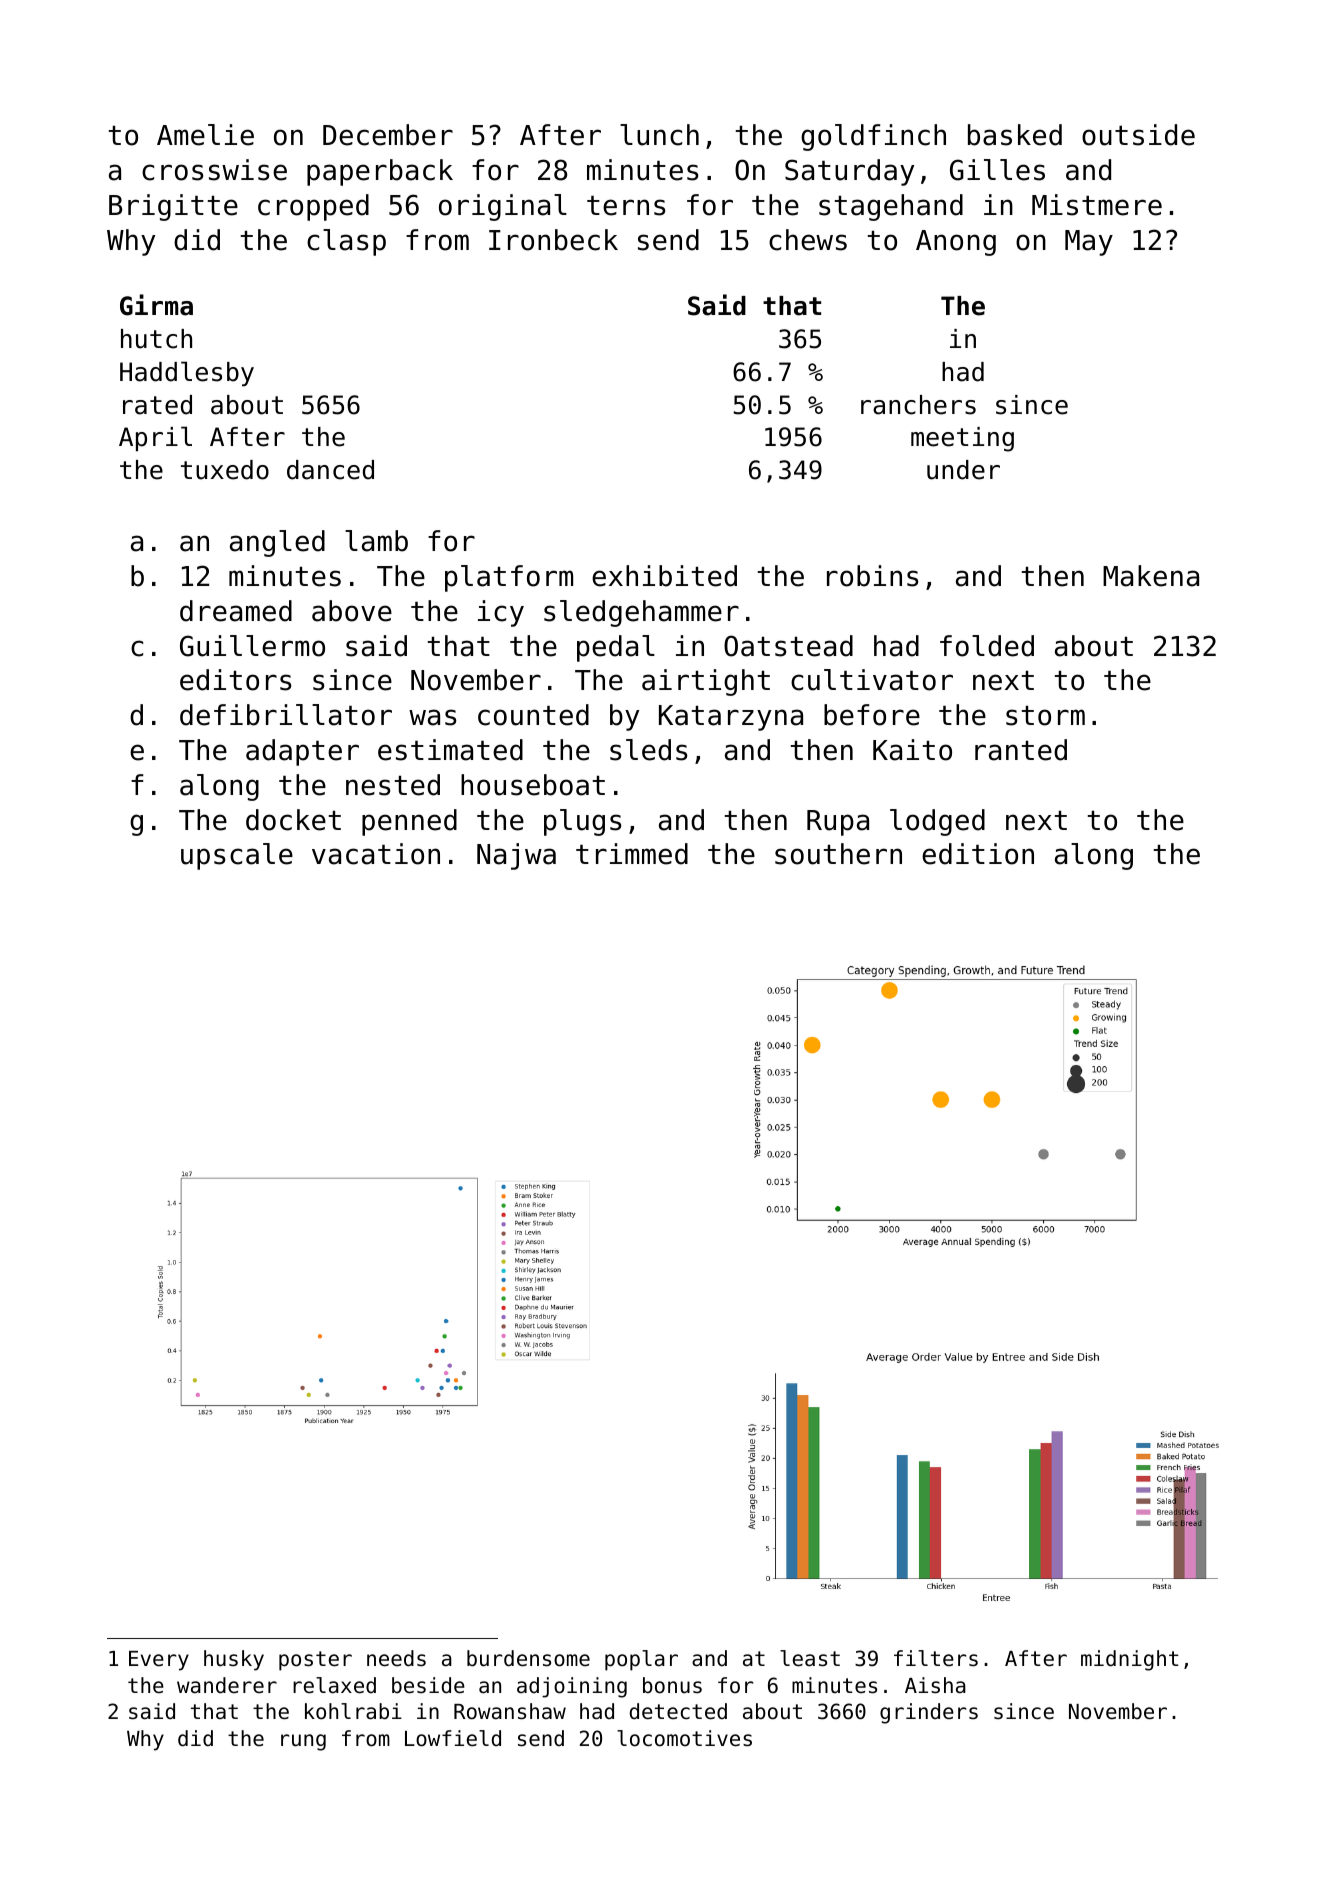 The width and height of the document is (1332, 1883). Describe the element at coordinates (1015, 135) in the document. I see `basked` at that location.
